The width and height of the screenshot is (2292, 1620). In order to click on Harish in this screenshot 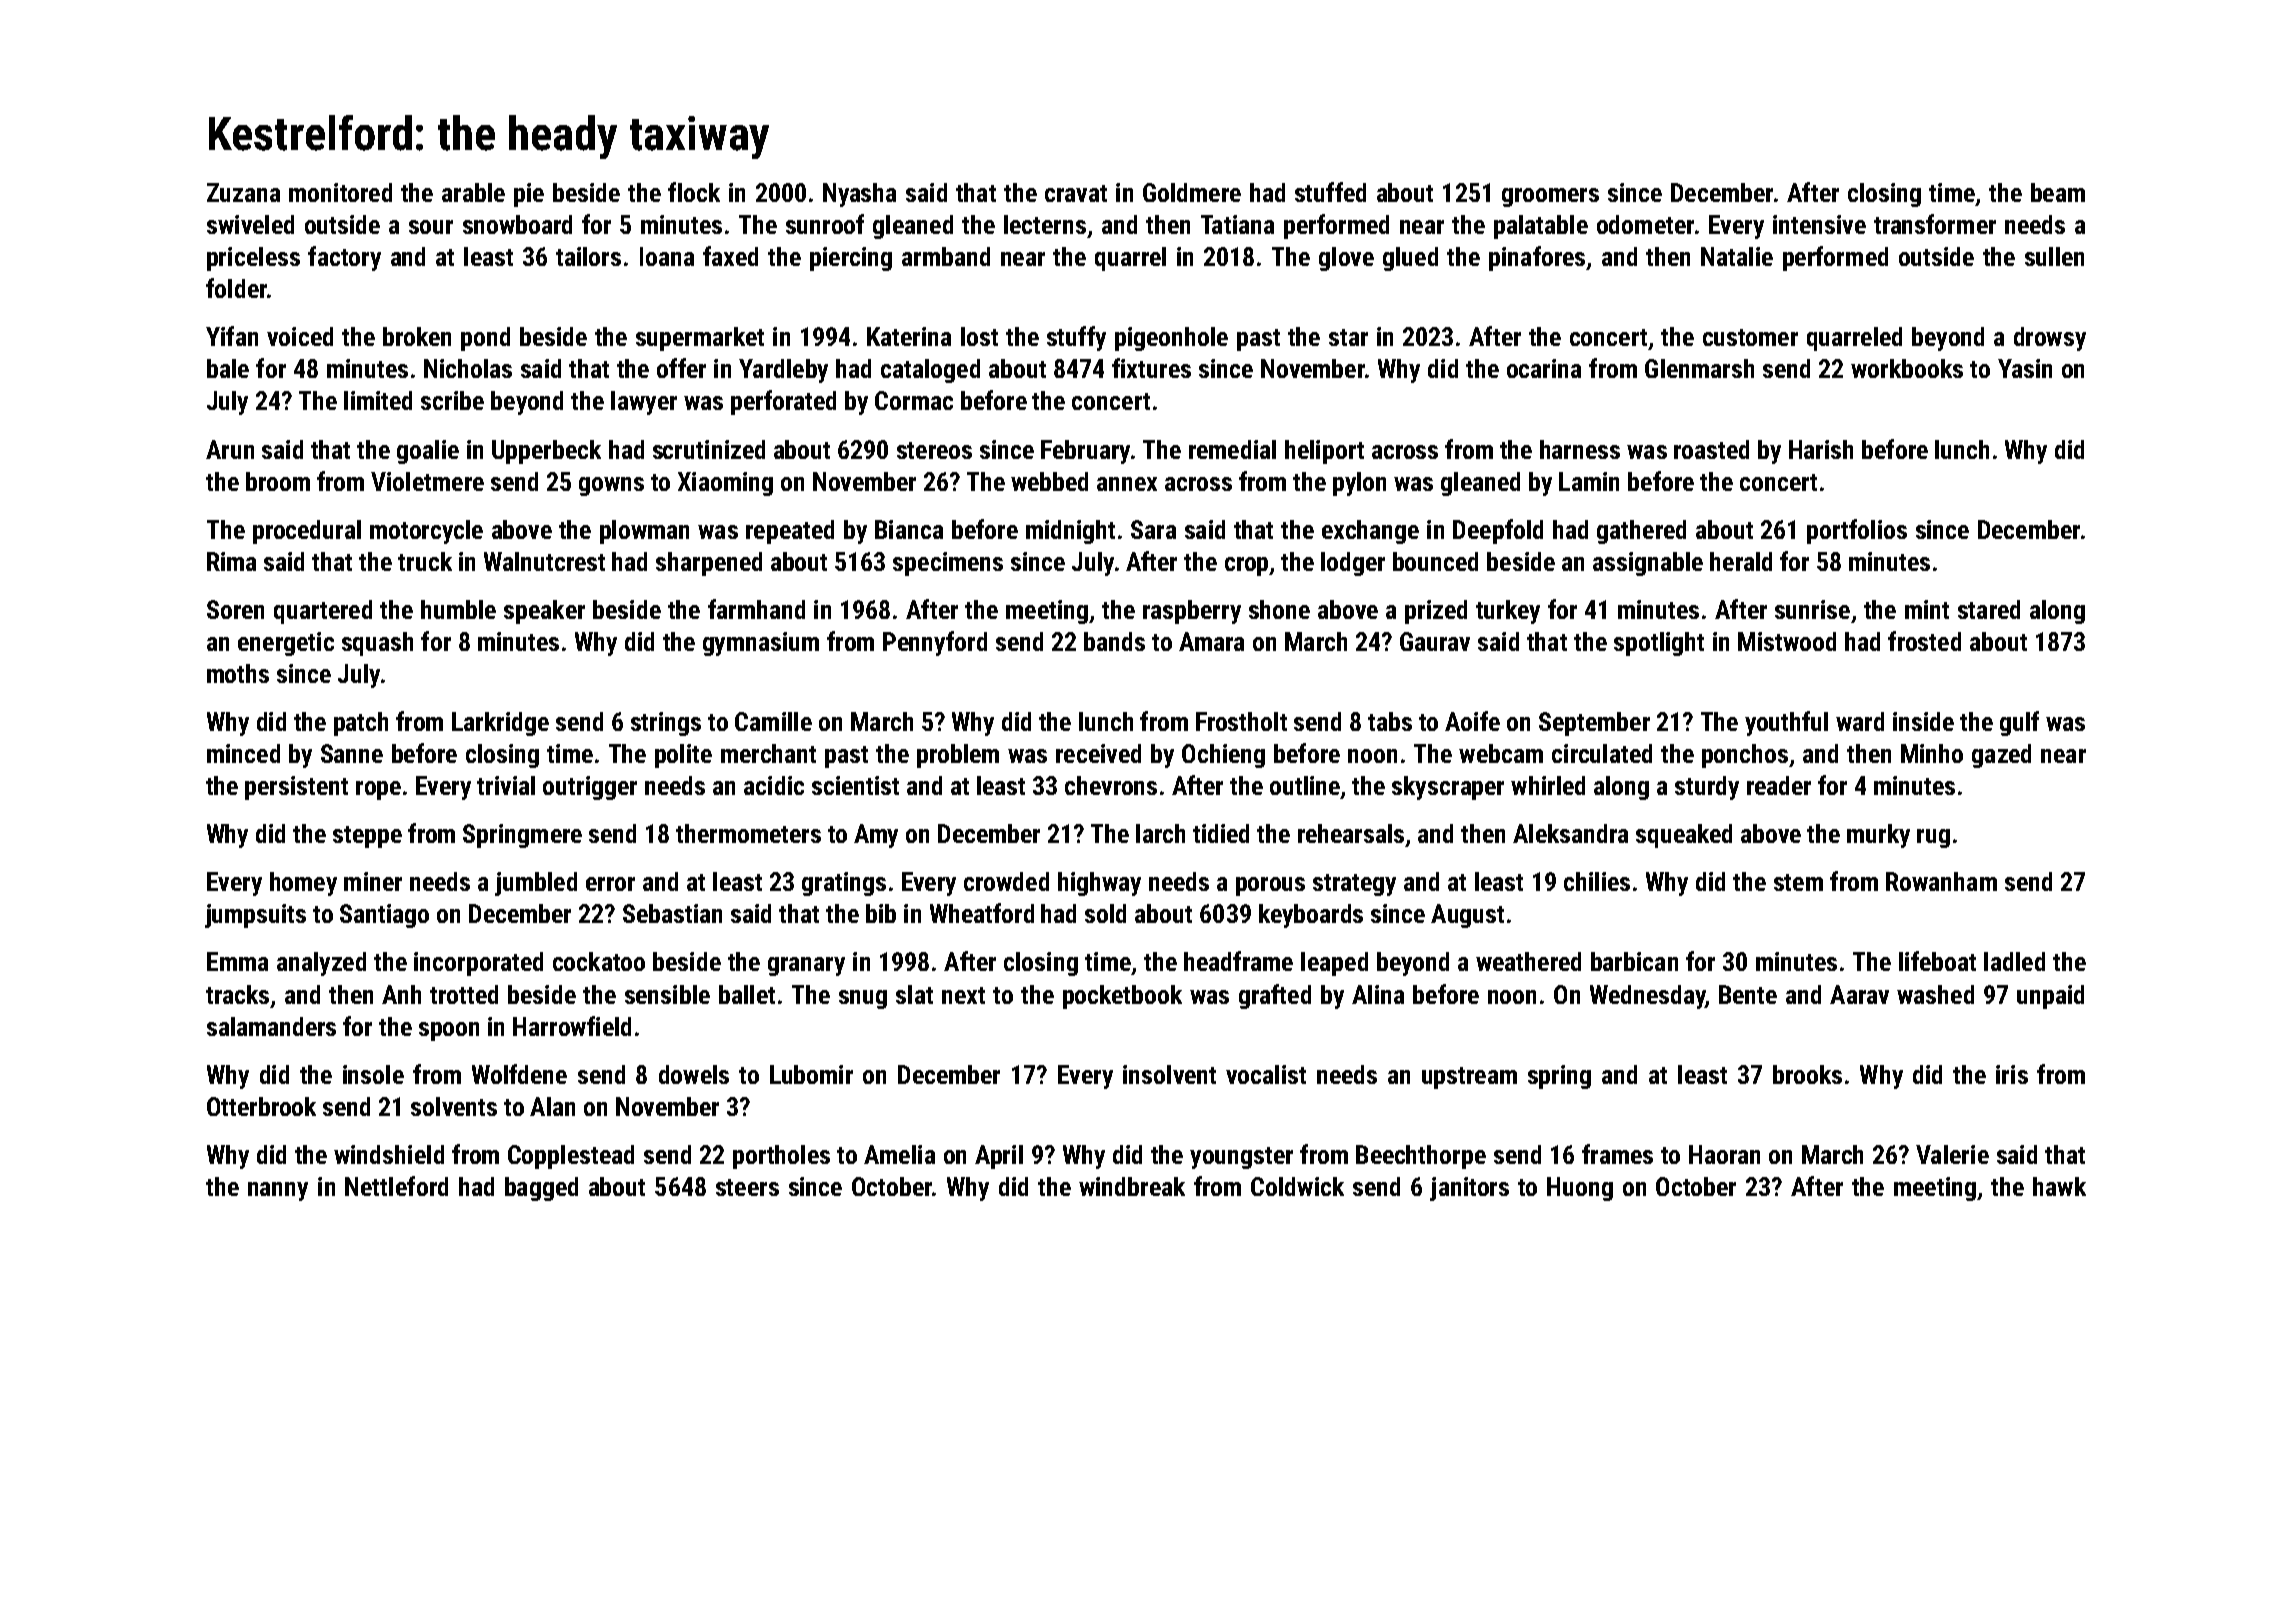, I will do `click(1821, 449)`.
